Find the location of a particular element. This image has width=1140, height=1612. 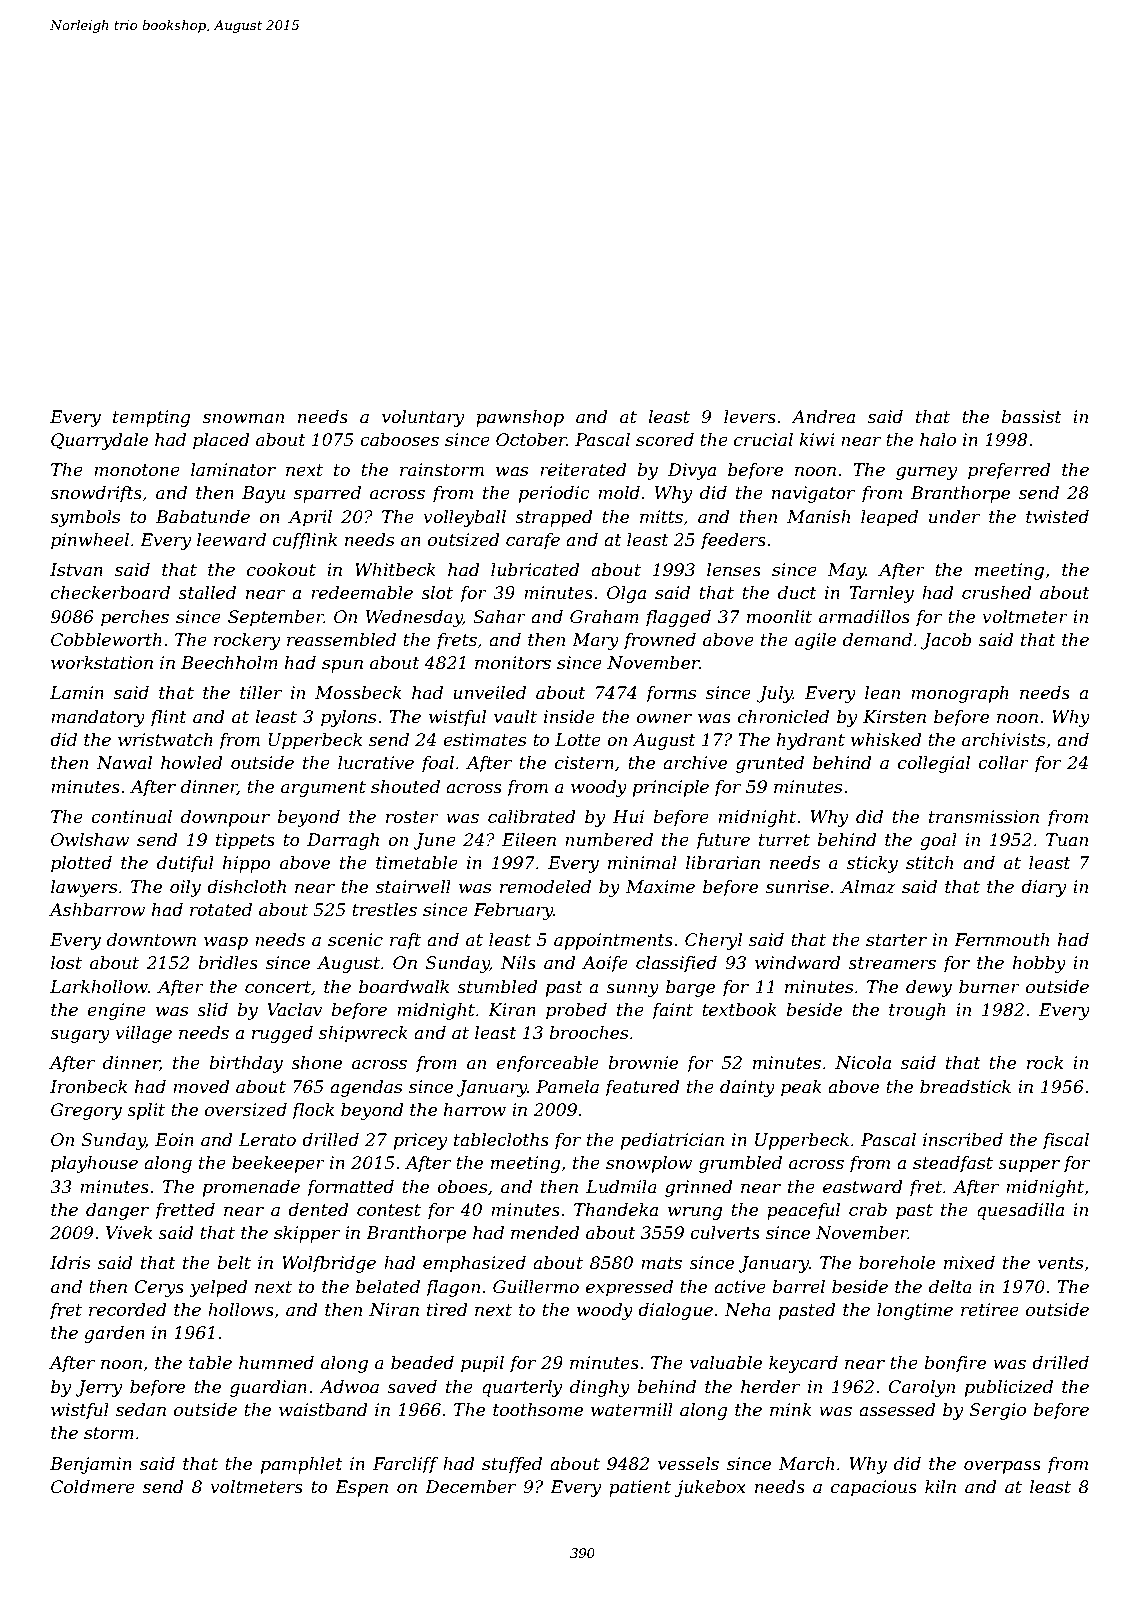

Owlshaw is located at coordinates (90, 839).
